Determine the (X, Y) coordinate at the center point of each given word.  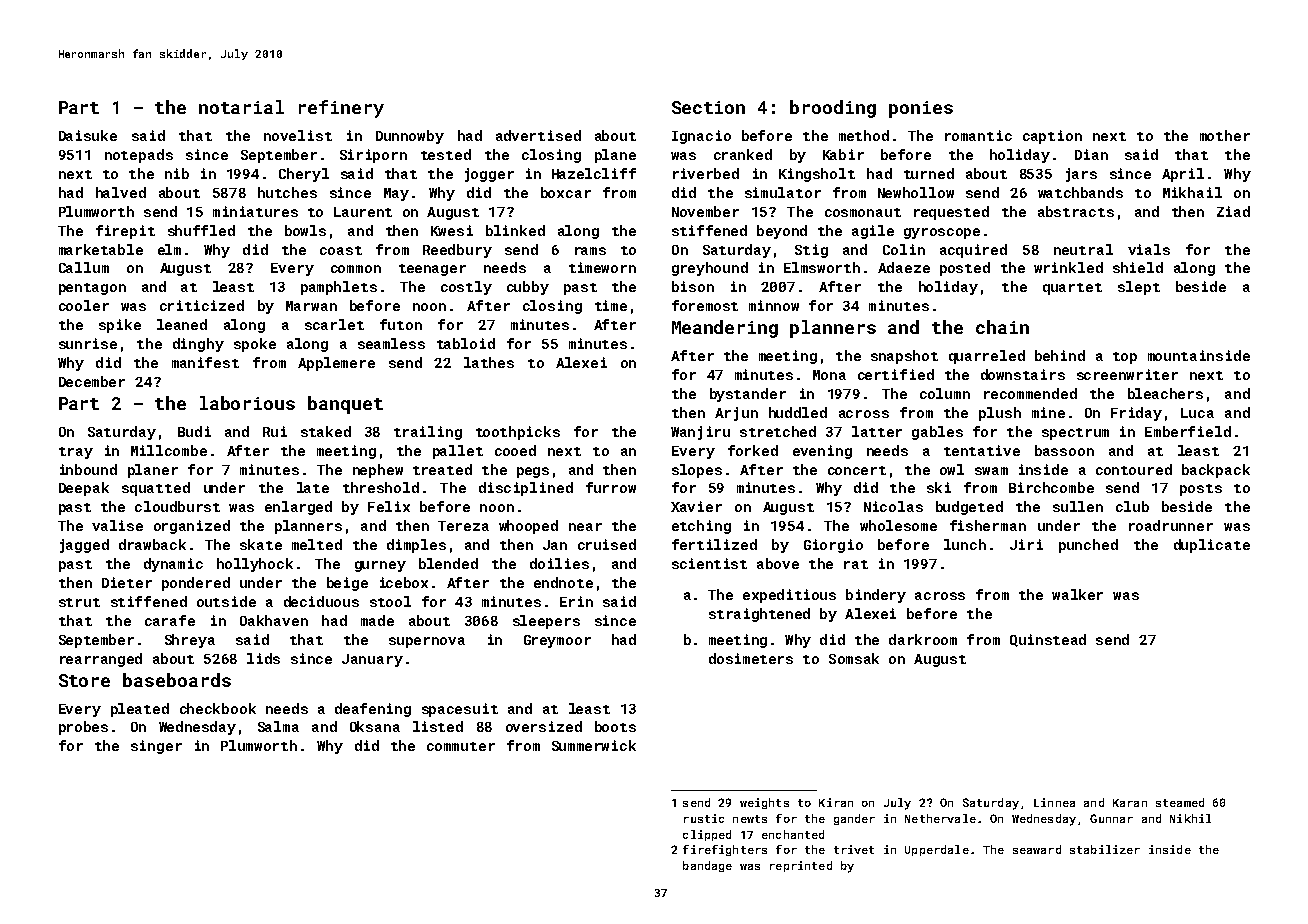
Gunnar (1111, 818)
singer (156, 747)
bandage (707, 866)
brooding (833, 109)
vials (1149, 249)
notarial (241, 107)
